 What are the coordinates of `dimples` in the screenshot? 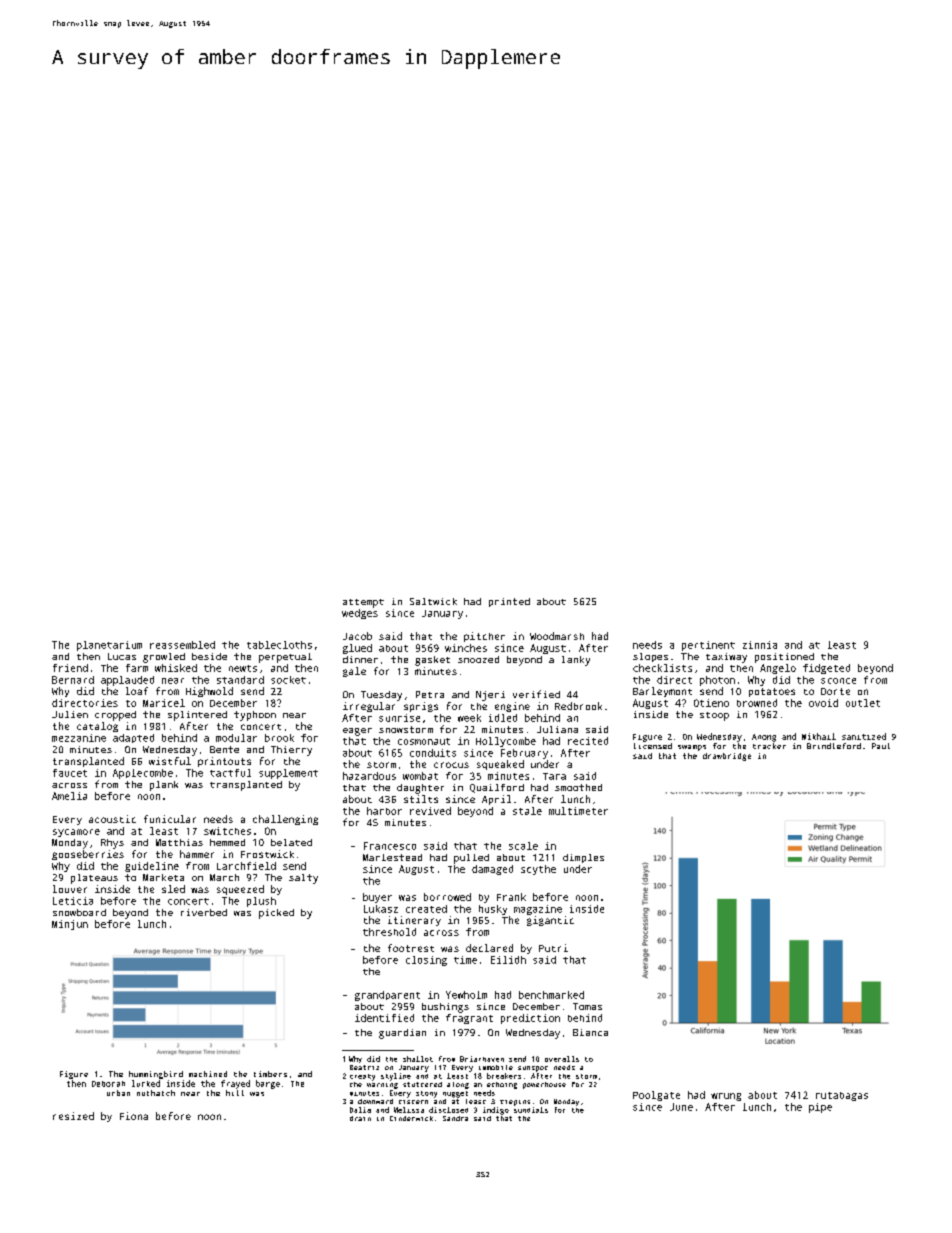 It's located at (583, 858).
